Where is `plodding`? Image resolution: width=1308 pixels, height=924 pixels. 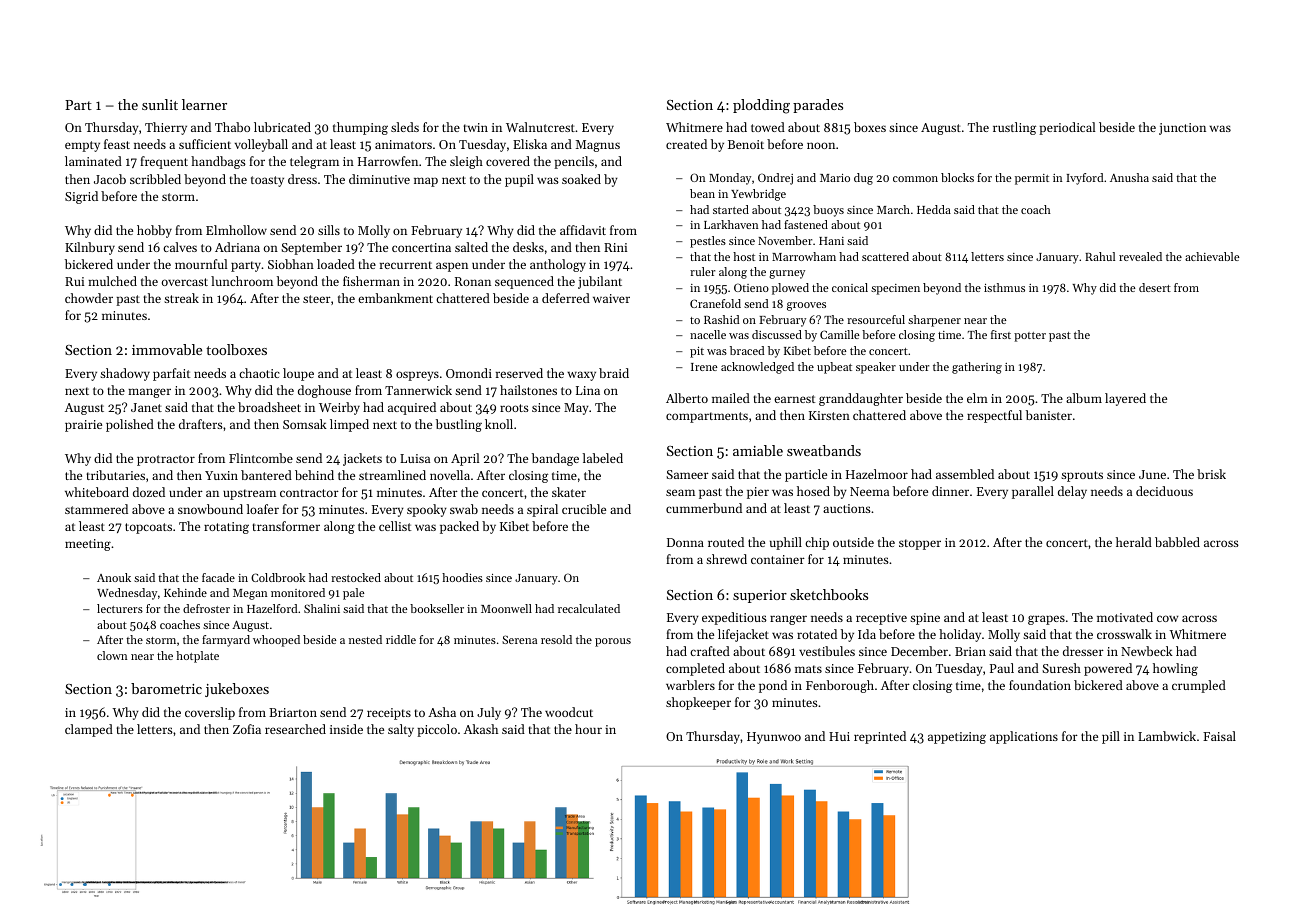
plodding is located at coordinates (761, 106).
